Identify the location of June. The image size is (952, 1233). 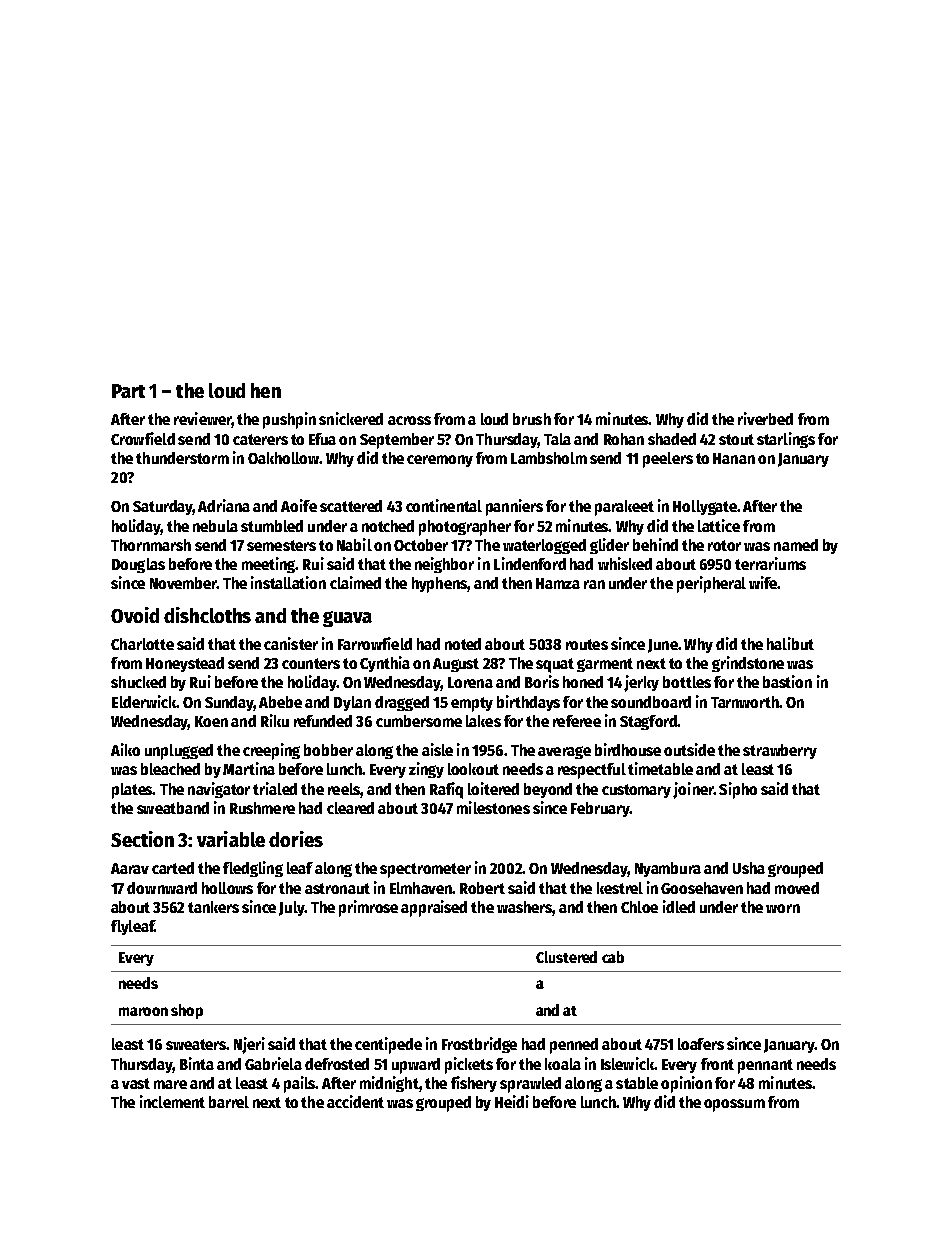
(663, 646).
